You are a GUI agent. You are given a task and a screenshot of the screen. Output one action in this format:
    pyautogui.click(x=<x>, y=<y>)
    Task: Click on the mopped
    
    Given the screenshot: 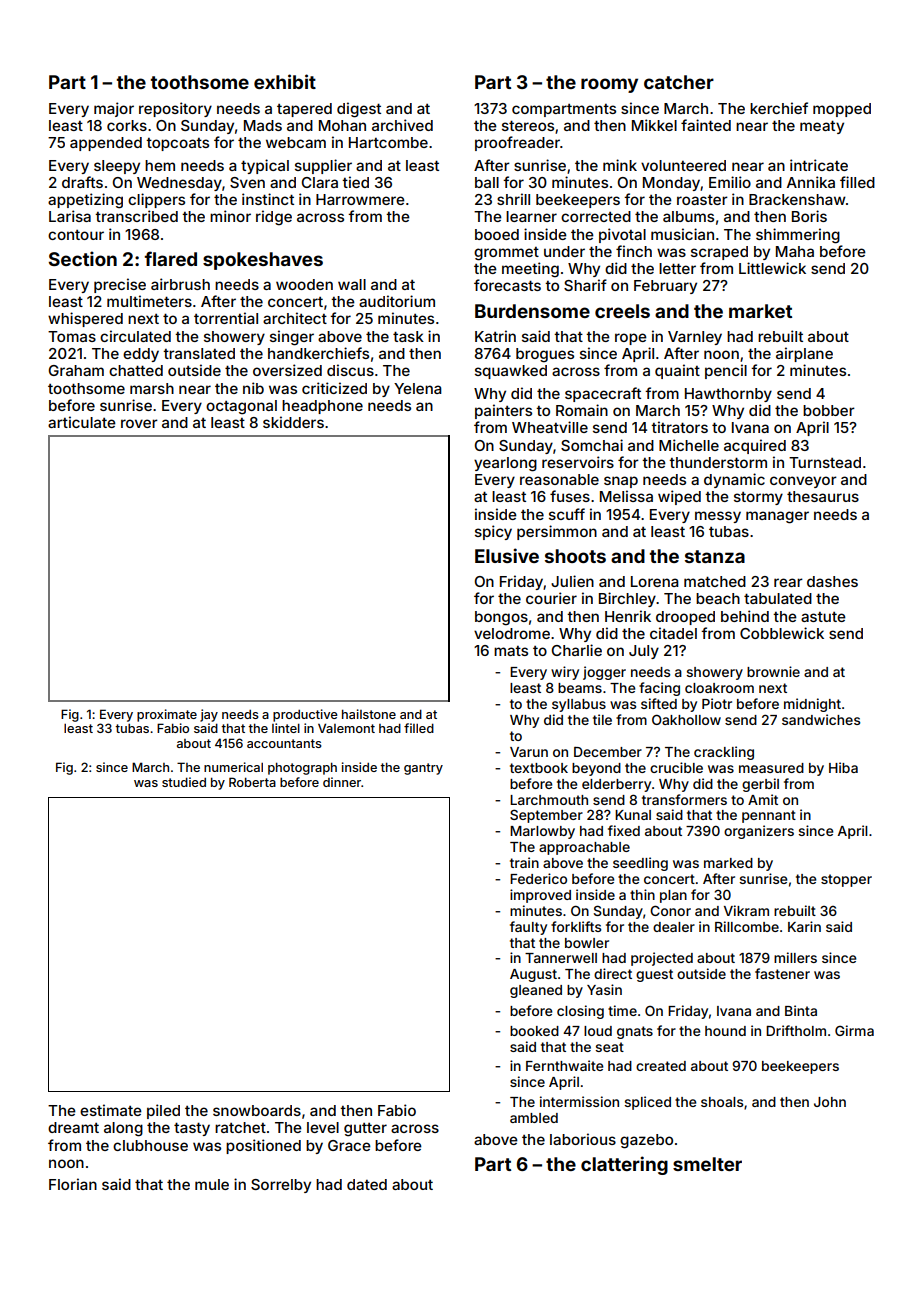 What is the action you would take?
    pyautogui.click(x=842, y=110)
